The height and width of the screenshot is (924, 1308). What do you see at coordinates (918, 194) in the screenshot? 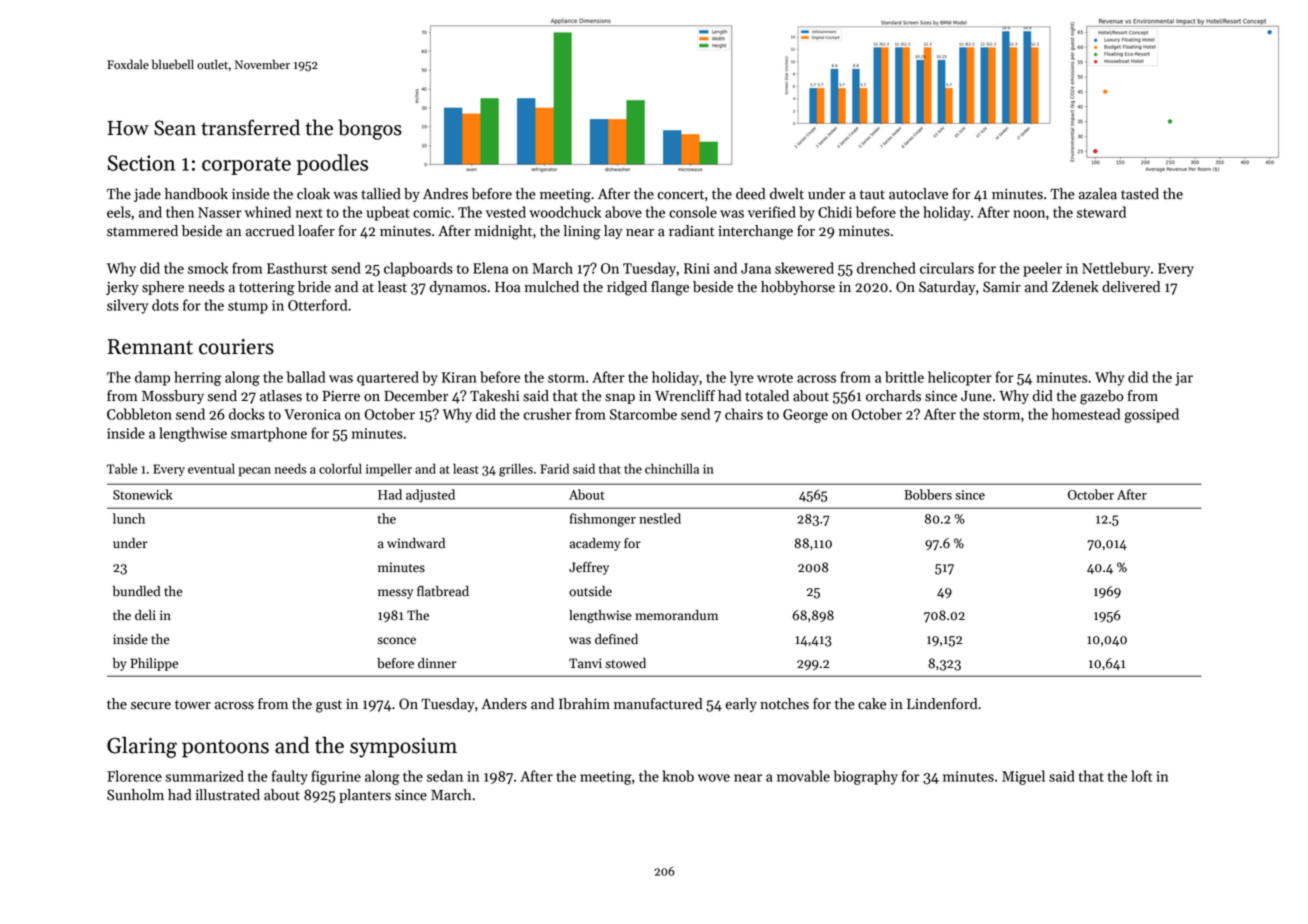
I see `autoclave` at bounding box center [918, 194].
